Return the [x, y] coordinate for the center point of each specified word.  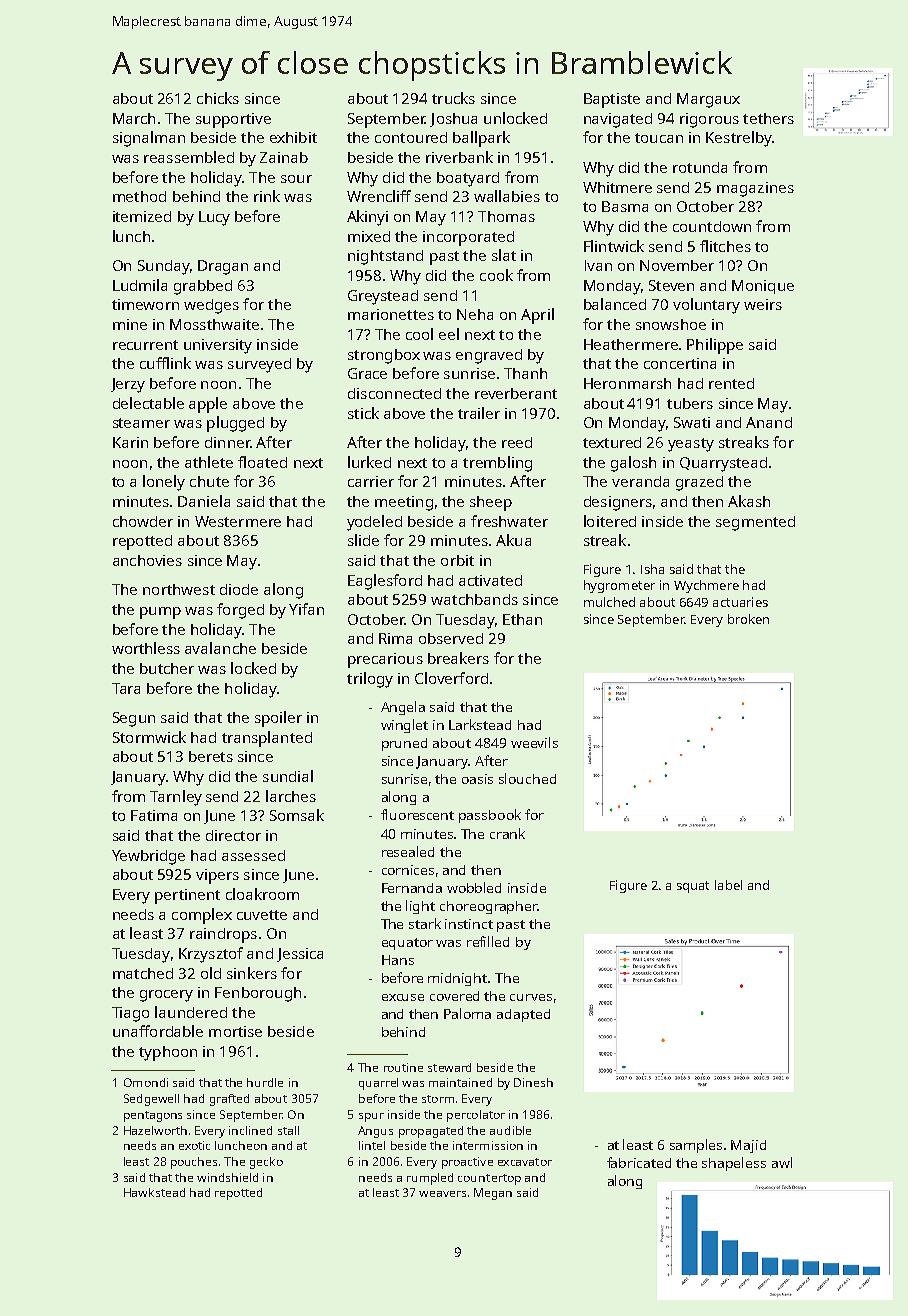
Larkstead [480, 724]
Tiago [130, 1014]
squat [693, 887]
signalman [149, 139]
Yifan [306, 609]
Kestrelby [739, 139]
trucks [453, 98]
